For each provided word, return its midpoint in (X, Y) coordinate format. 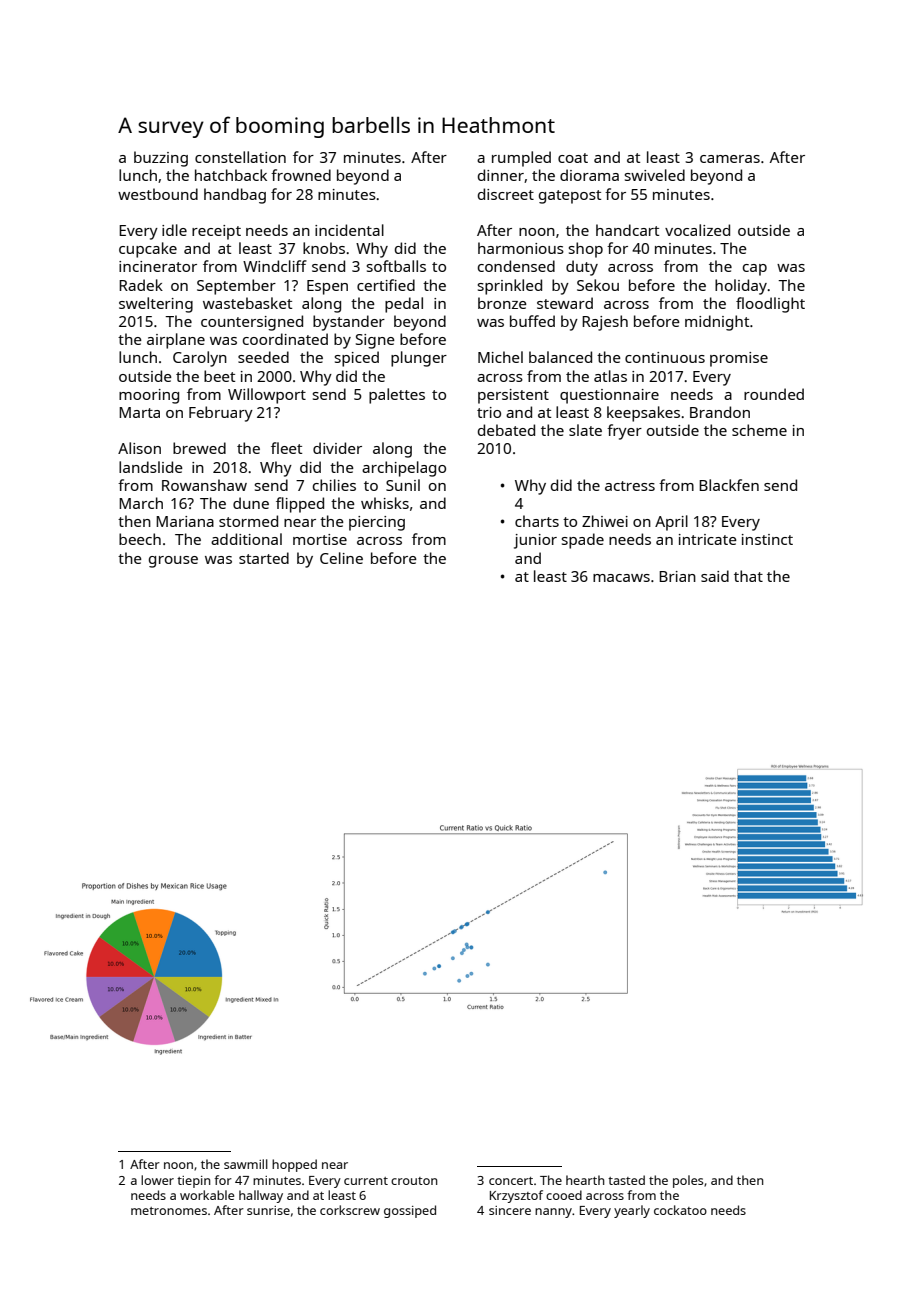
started (264, 558)
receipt (216, 232)
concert (511, 1181)
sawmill (246, 1164)
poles (688, 1181)
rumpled (521, 159)
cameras (730, 159)
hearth (585, 1180)
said (715, 576)
